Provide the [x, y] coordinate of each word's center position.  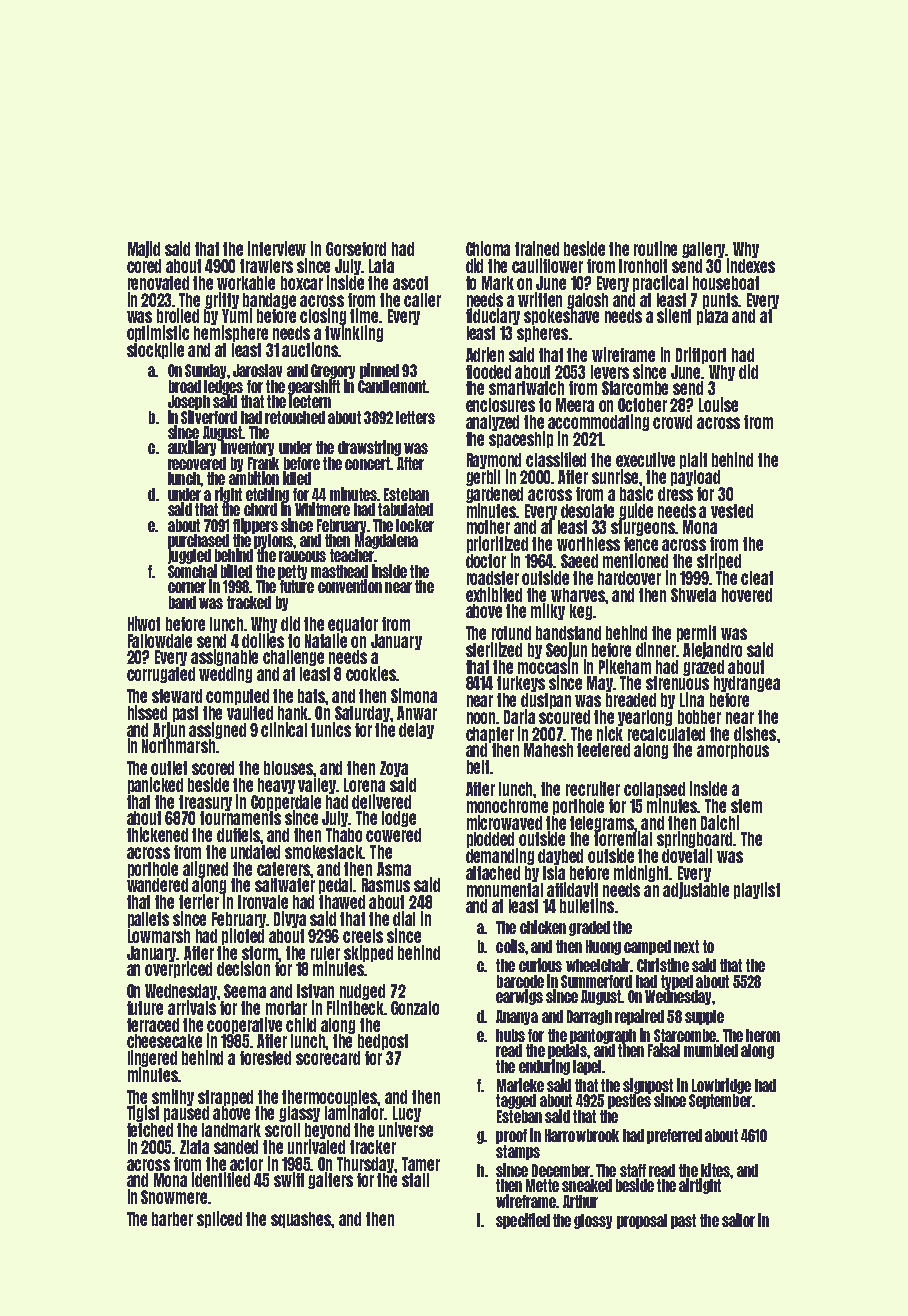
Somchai [192, 571]
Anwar [417, 713]
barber [172, 1219]
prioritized [497, 544]
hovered [747, 595]
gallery [704, 250]
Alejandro [712, 650]
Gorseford [356, 249]
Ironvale [263, 902]
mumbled [711, 1050]
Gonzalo [415, 1008]
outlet [169, 768]
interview [277, 248]
